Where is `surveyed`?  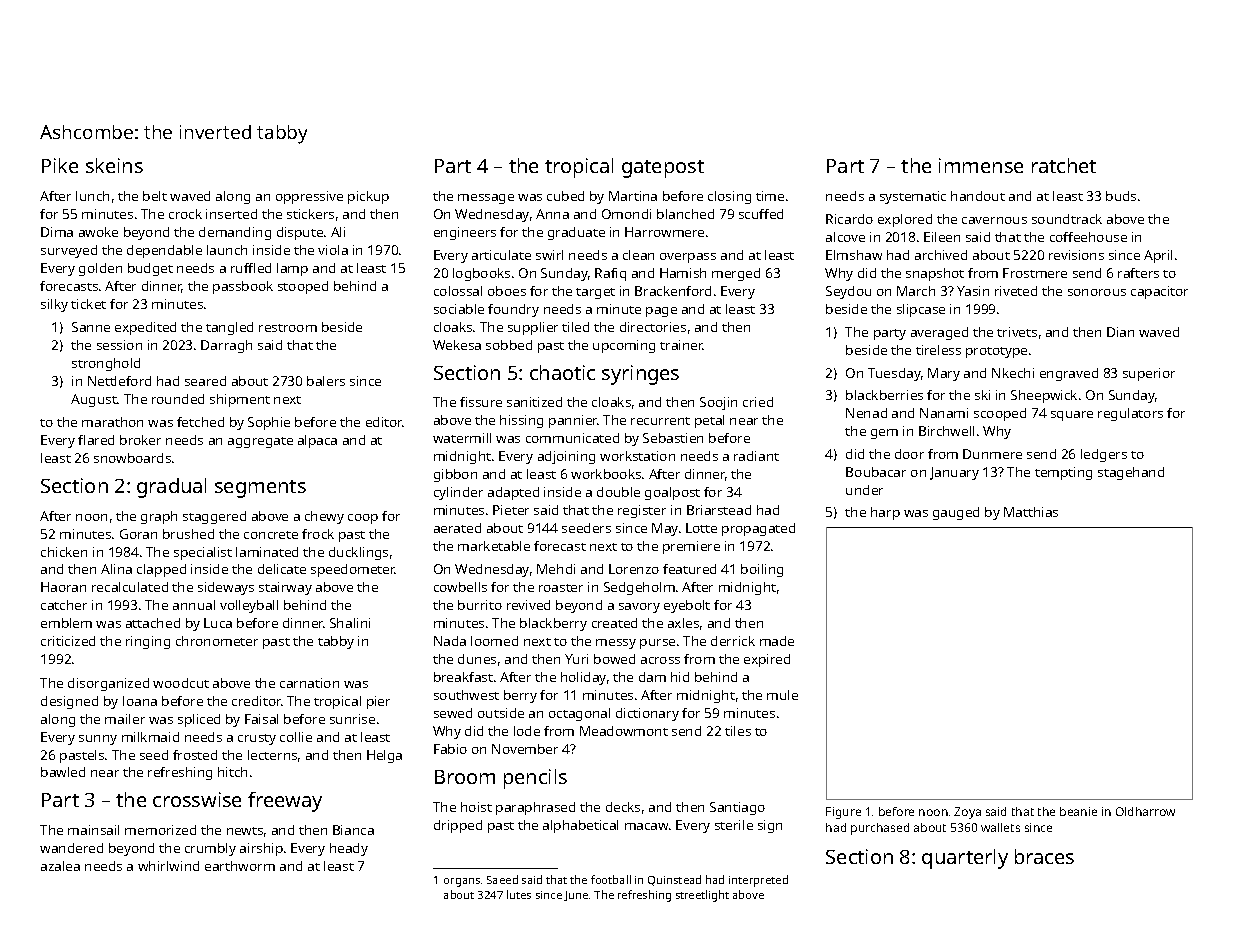 surveyed is located at coordinates (69, 251).
